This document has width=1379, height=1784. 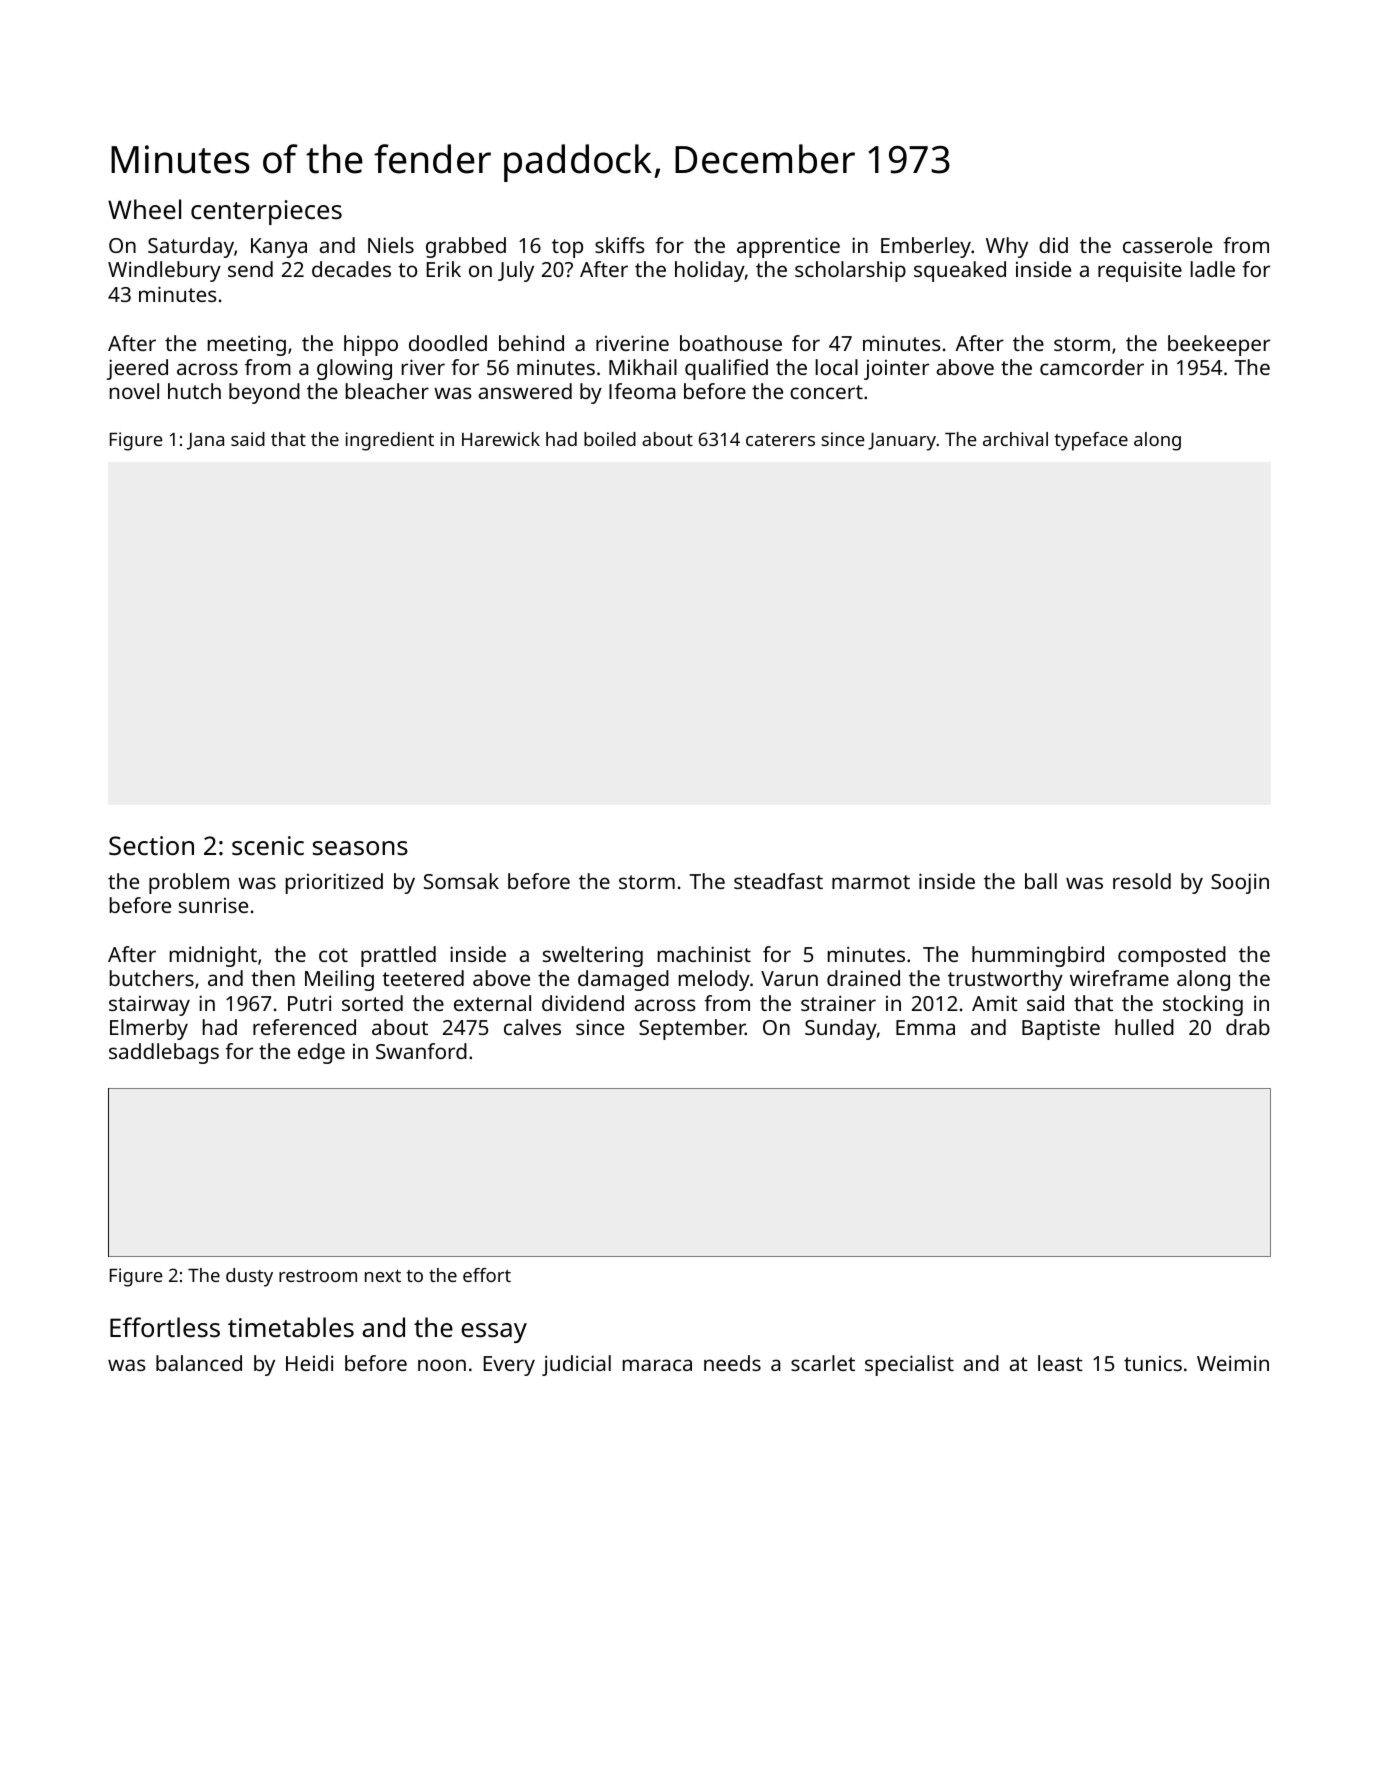 I want to click on resold, so click(x=1142, y=881).
